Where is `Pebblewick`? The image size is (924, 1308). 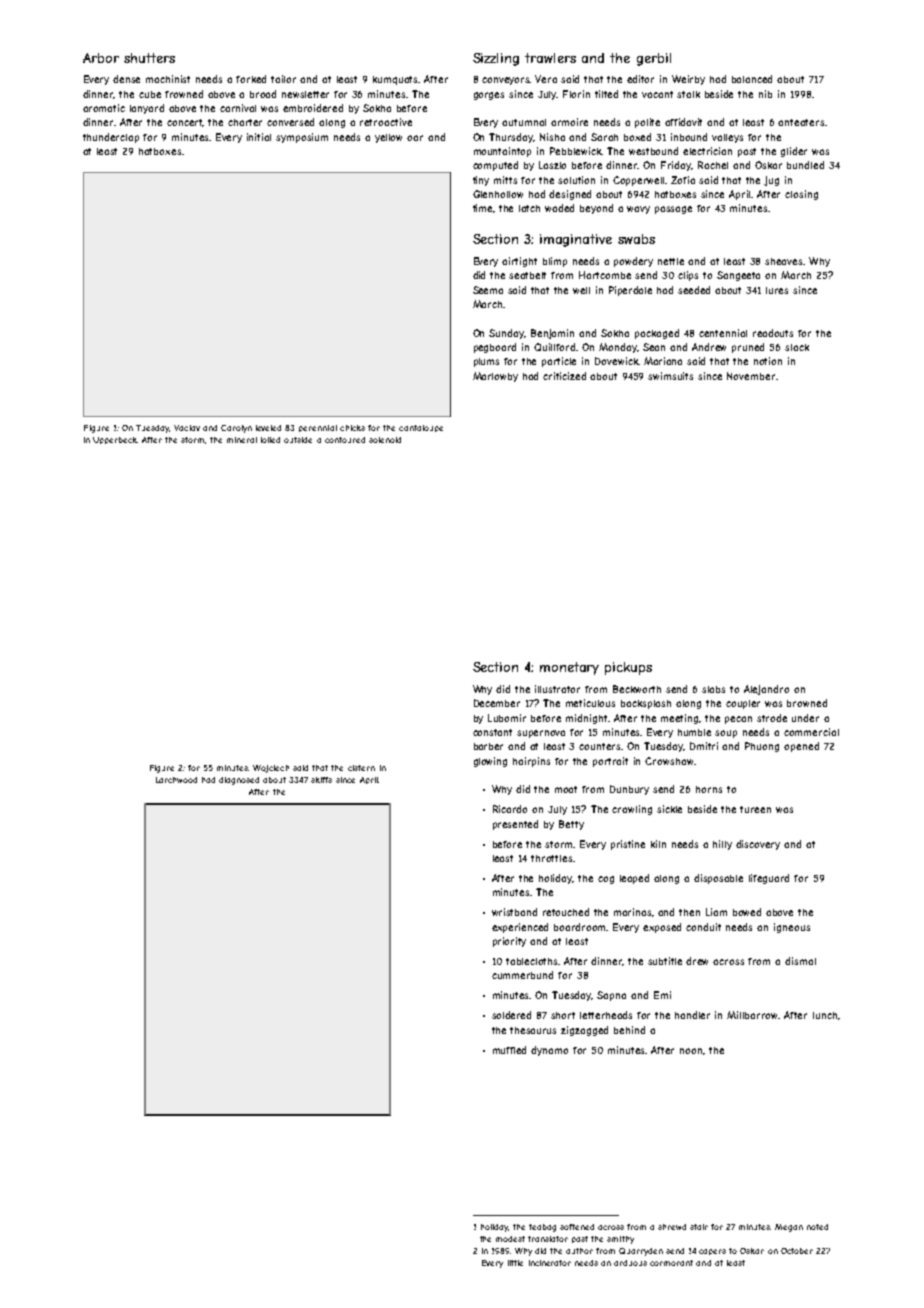
Pebblewick is located at coordinates (576, 151).
